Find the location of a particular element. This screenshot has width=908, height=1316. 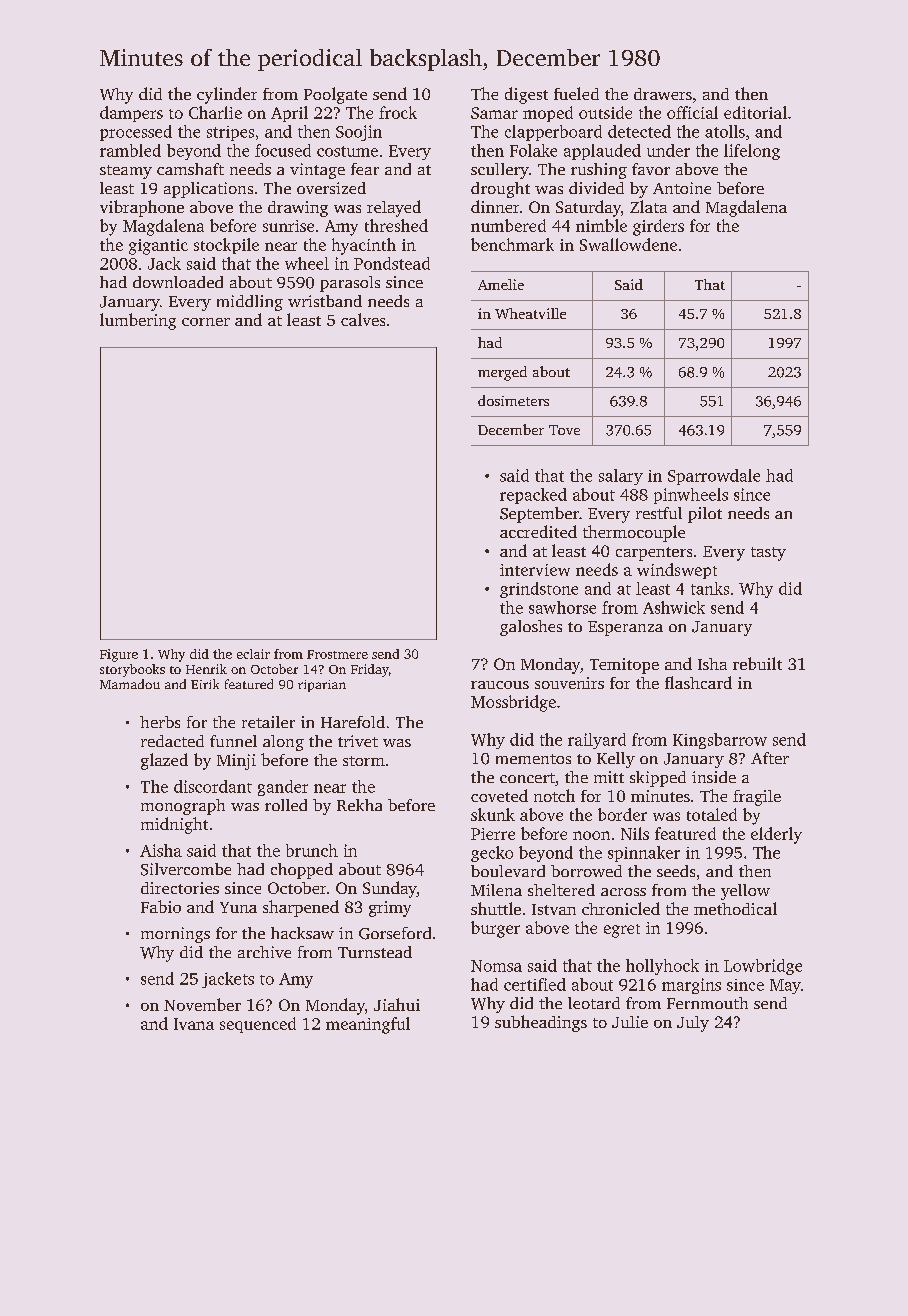

dampers is located at coordinates (131, 114).
